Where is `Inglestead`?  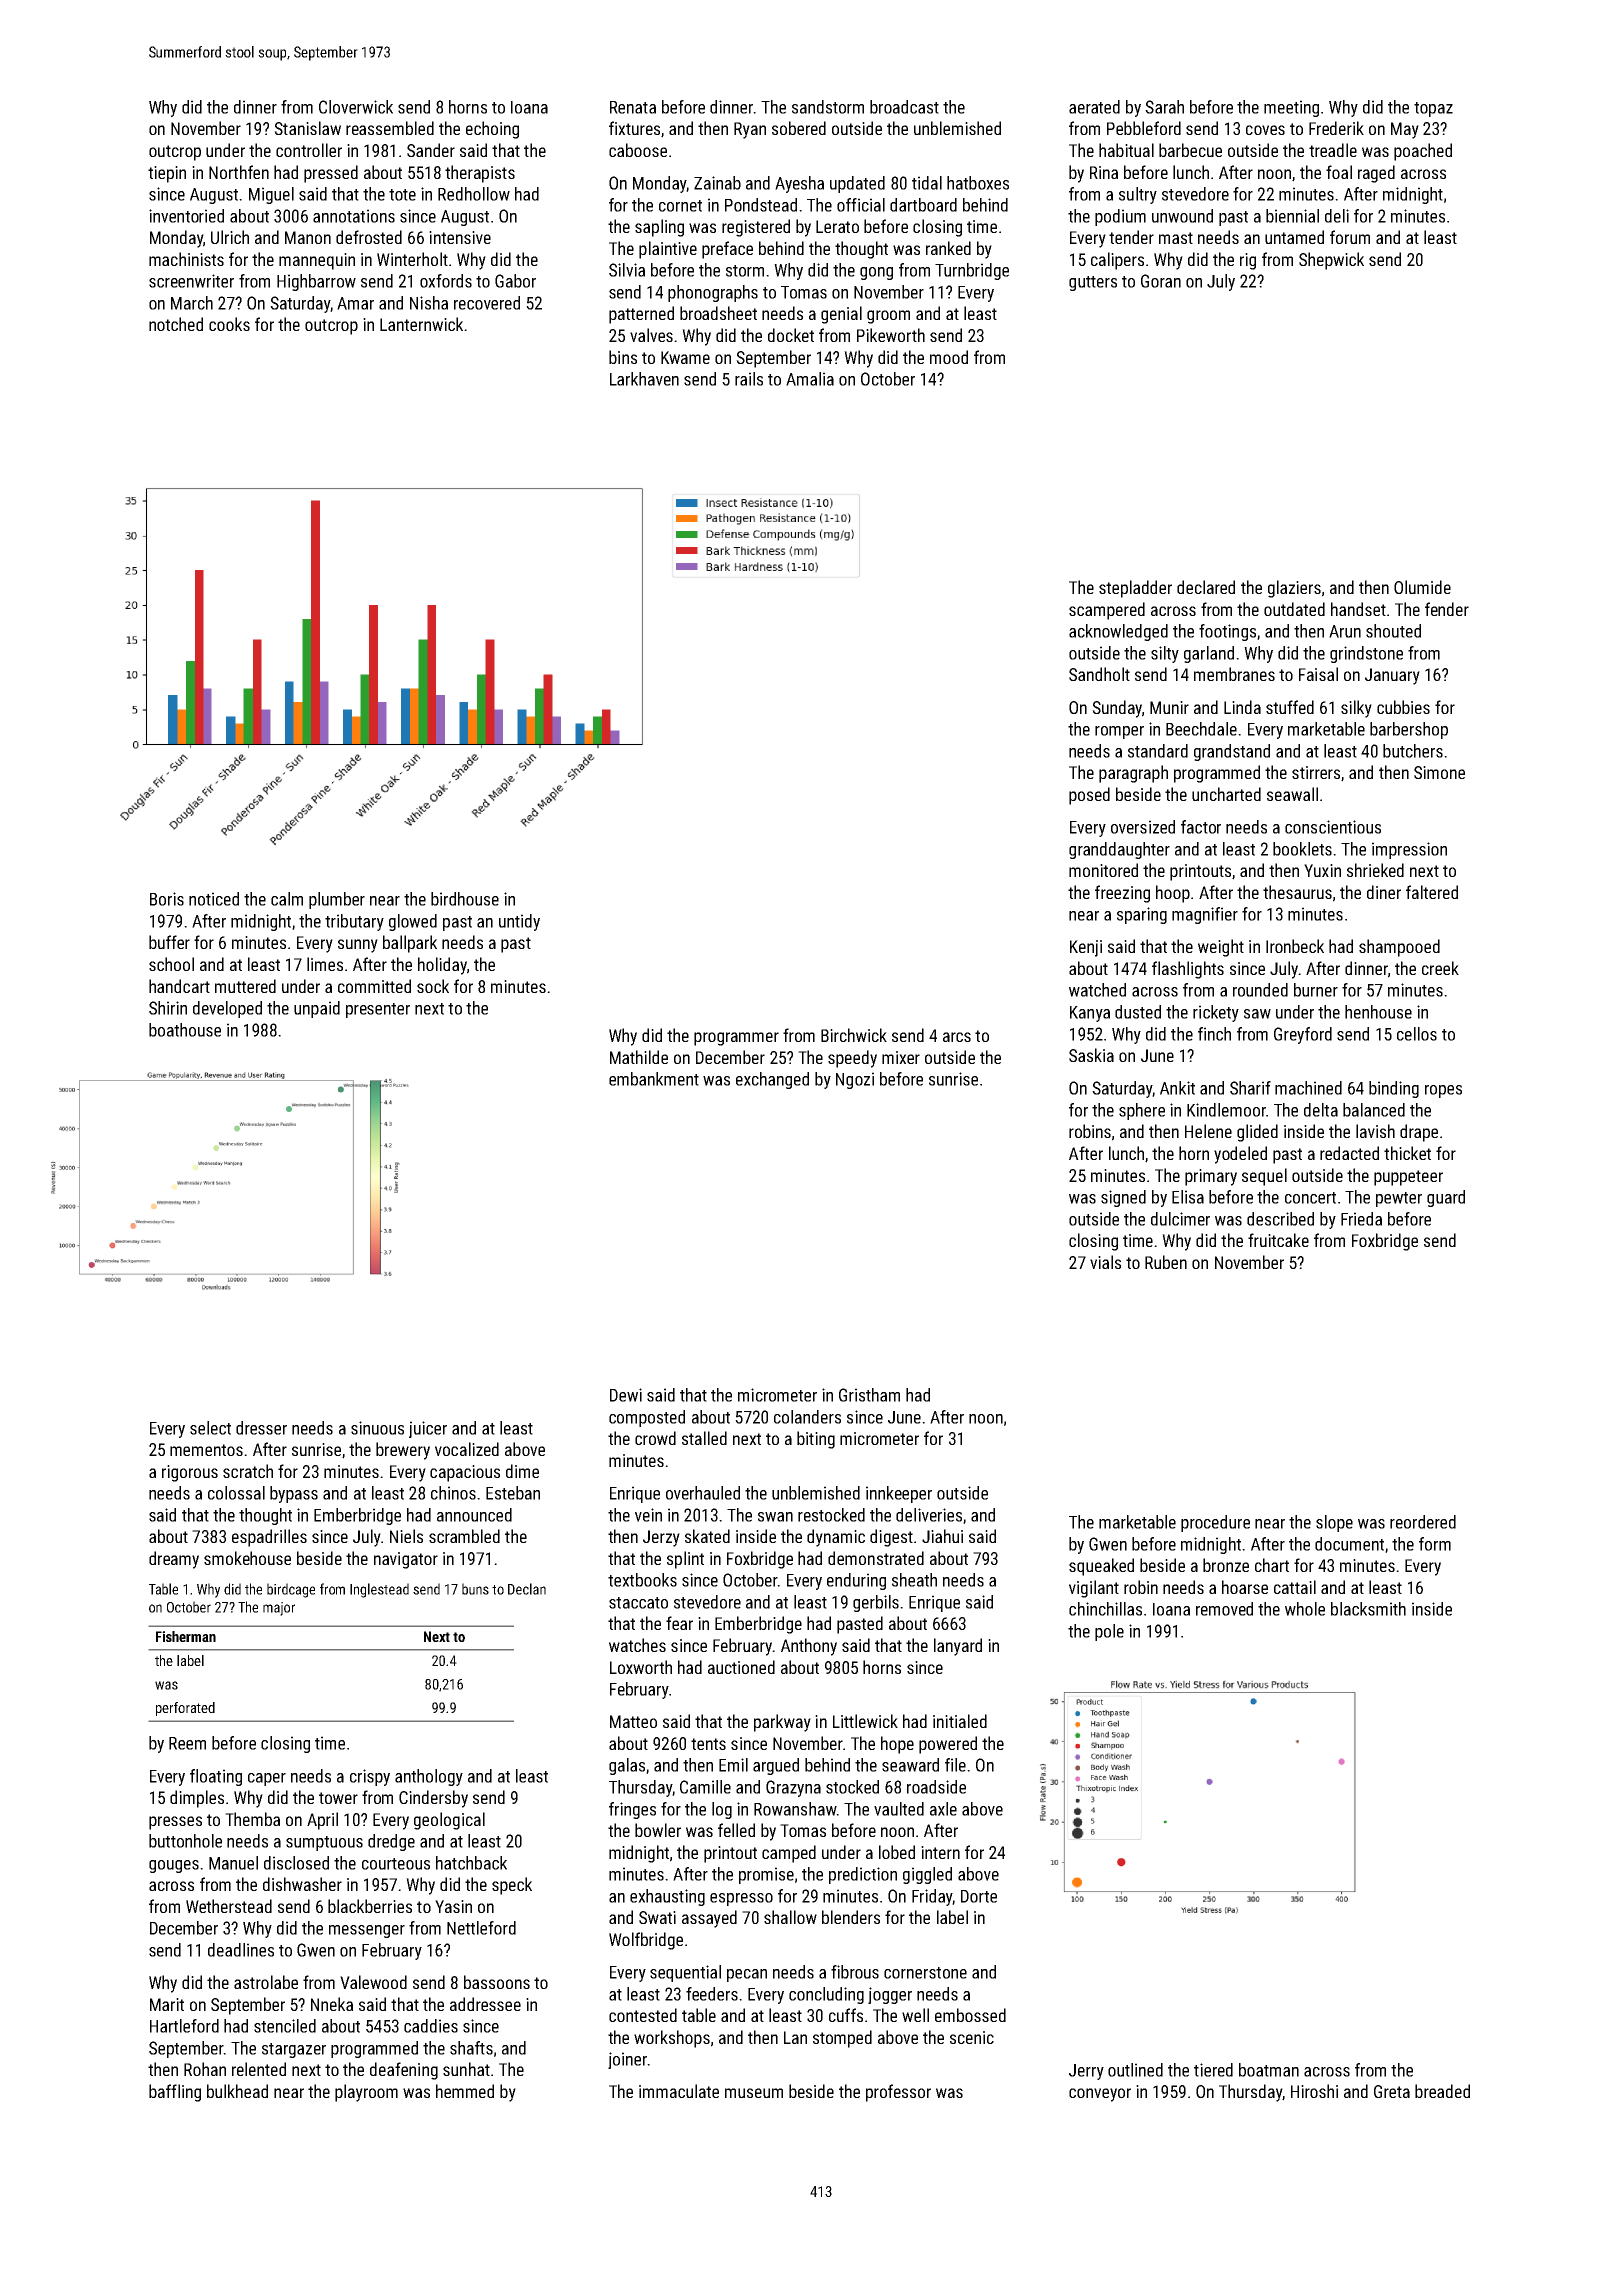 Inglestead is located at coordinates (379, 1590).
